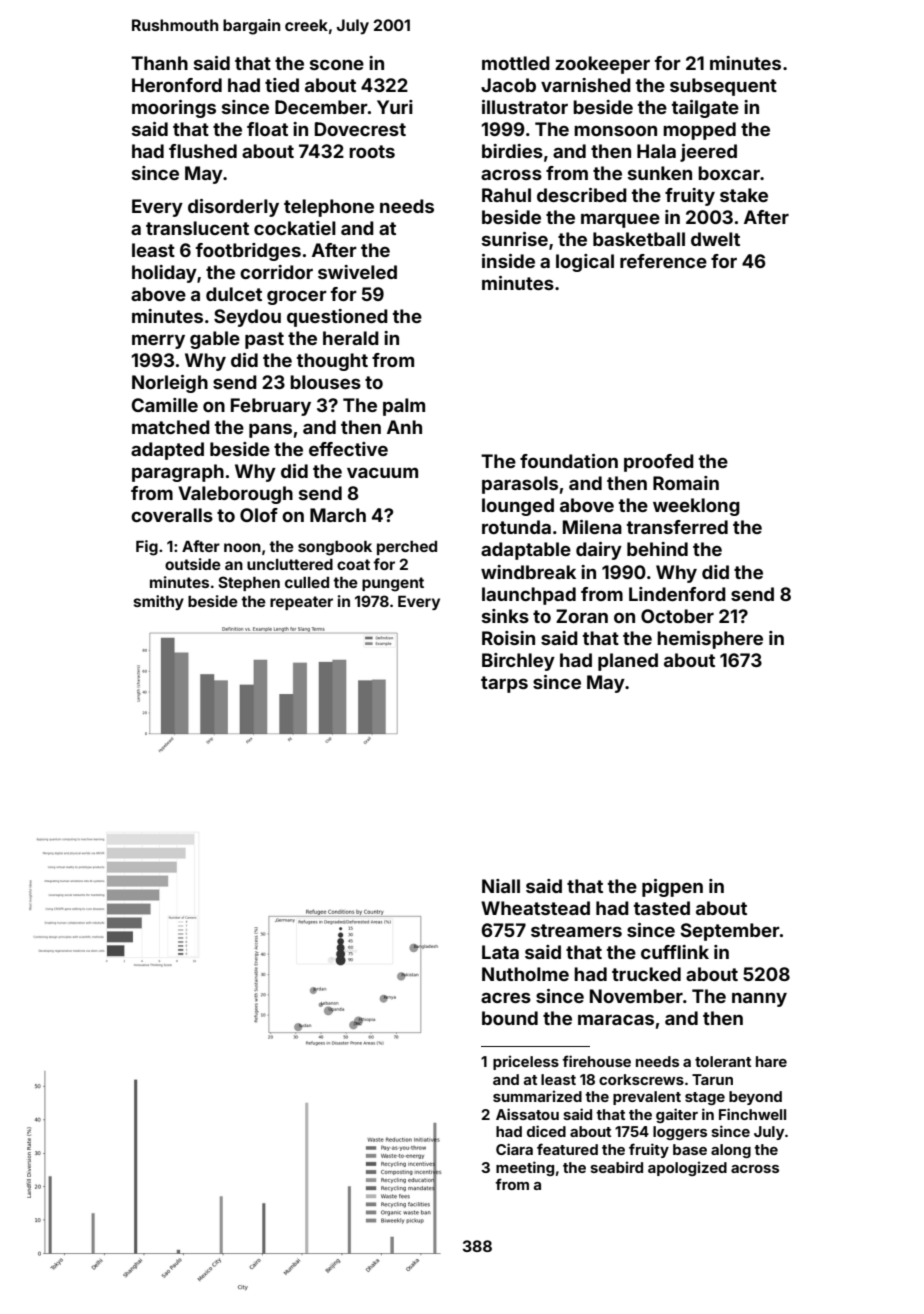  I want to click on Ciara, so click(514, 1149).
